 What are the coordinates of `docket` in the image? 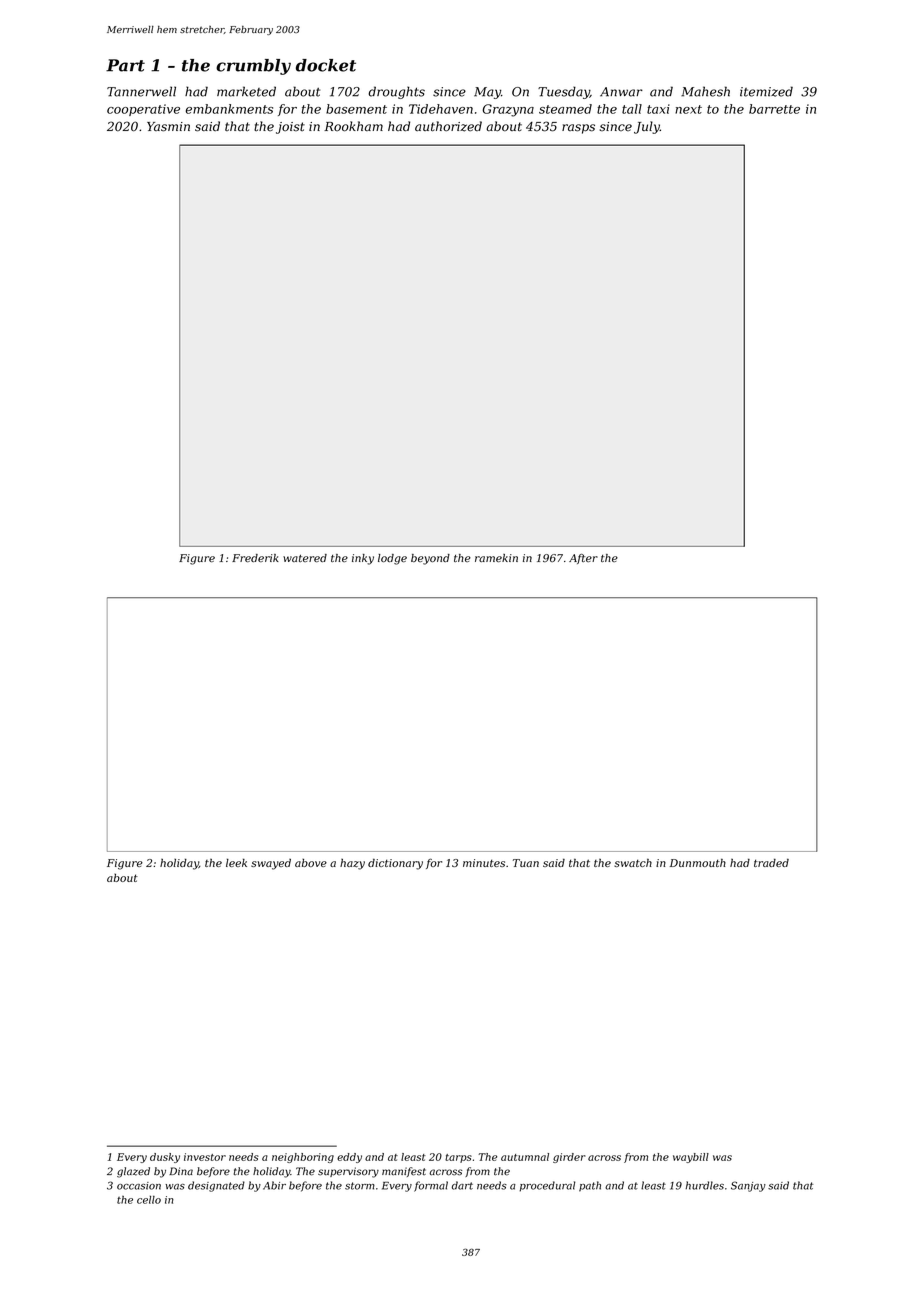 It's located at (326, 65).
